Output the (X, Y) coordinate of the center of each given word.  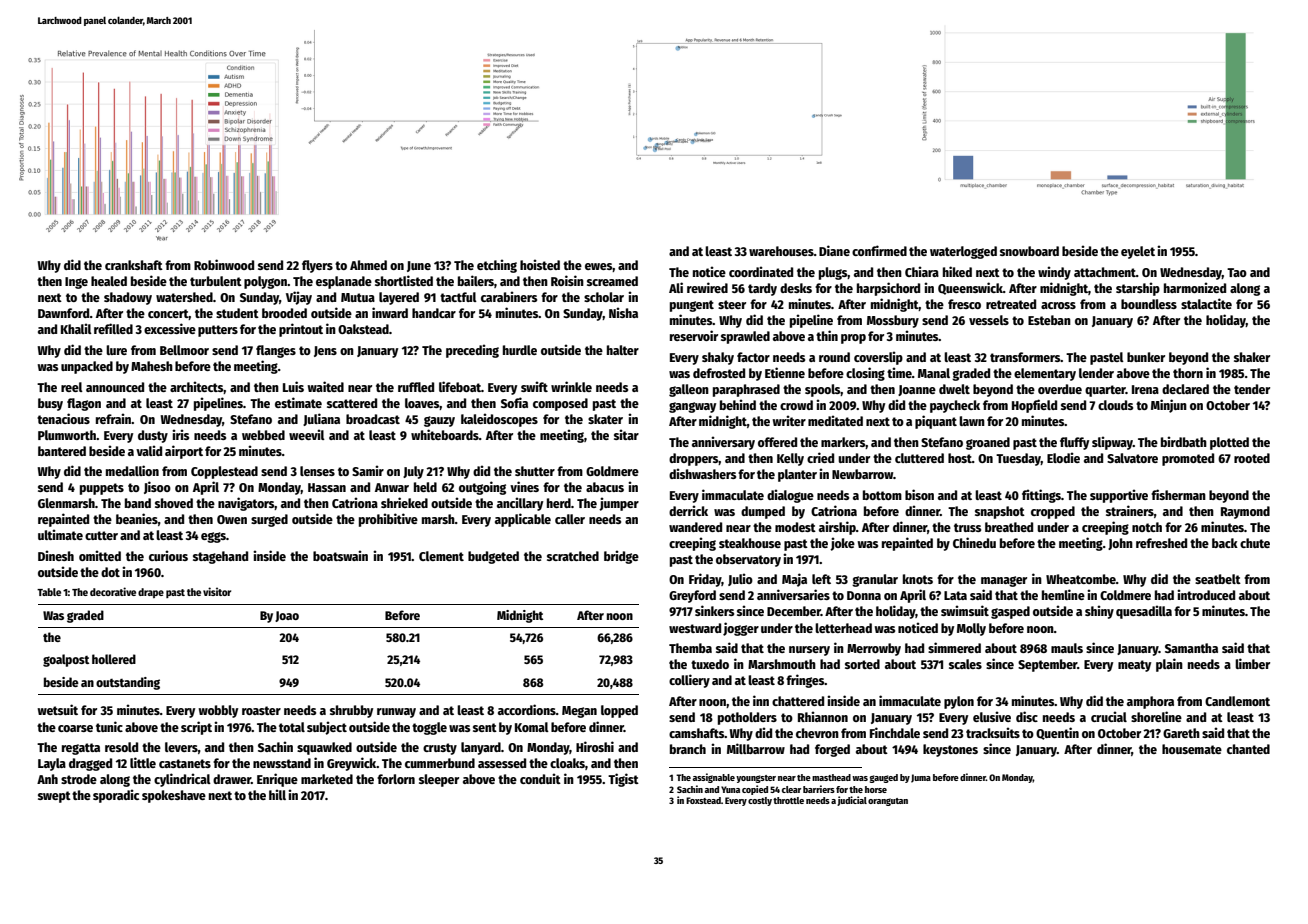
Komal (532, 727)
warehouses (781, 251)
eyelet (1138, 252)
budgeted (493, 557)
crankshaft (134, 265)
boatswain (340, 555)
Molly (971, 629)
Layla (52, 764)
